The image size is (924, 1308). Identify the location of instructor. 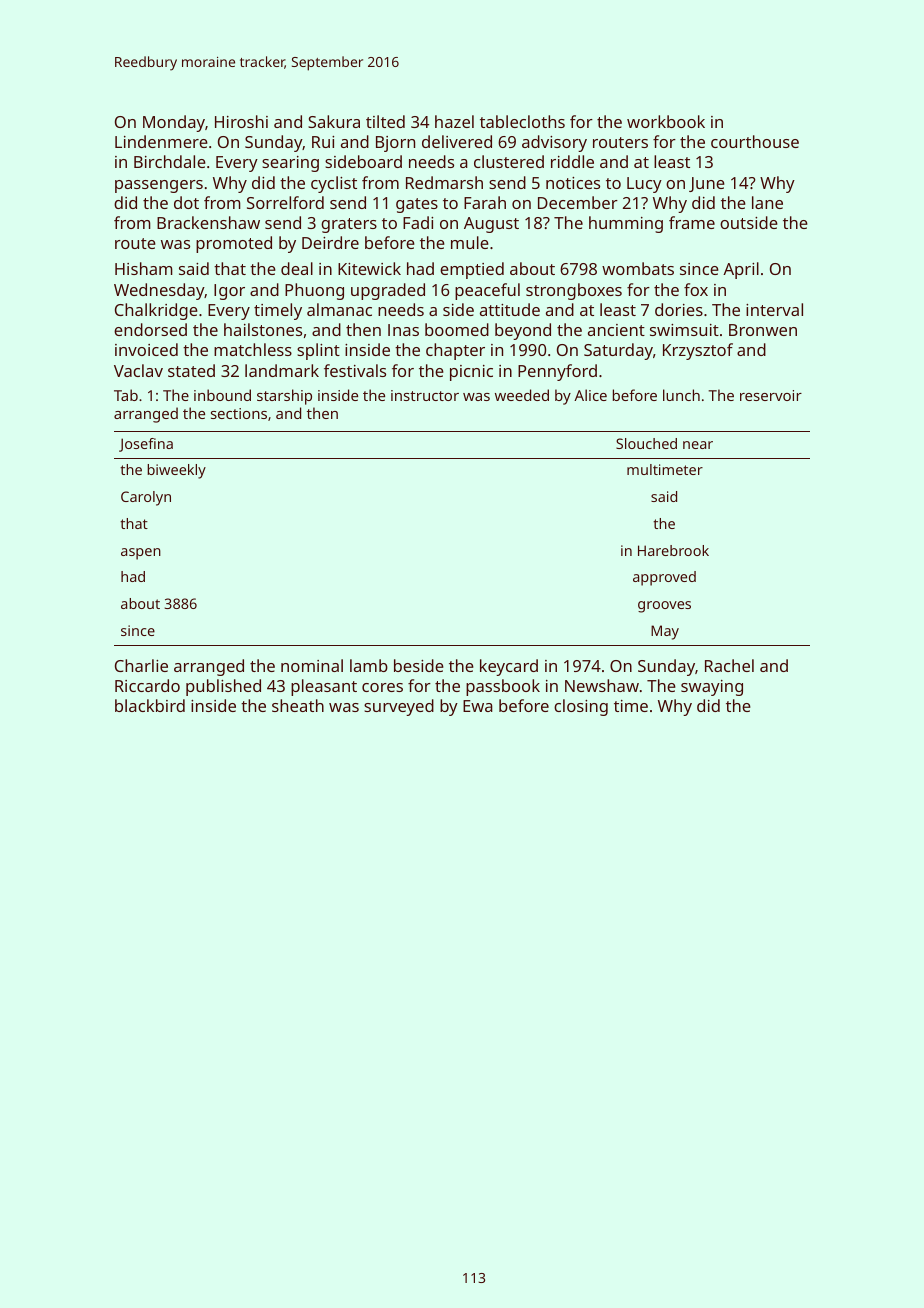
(425, 395).
